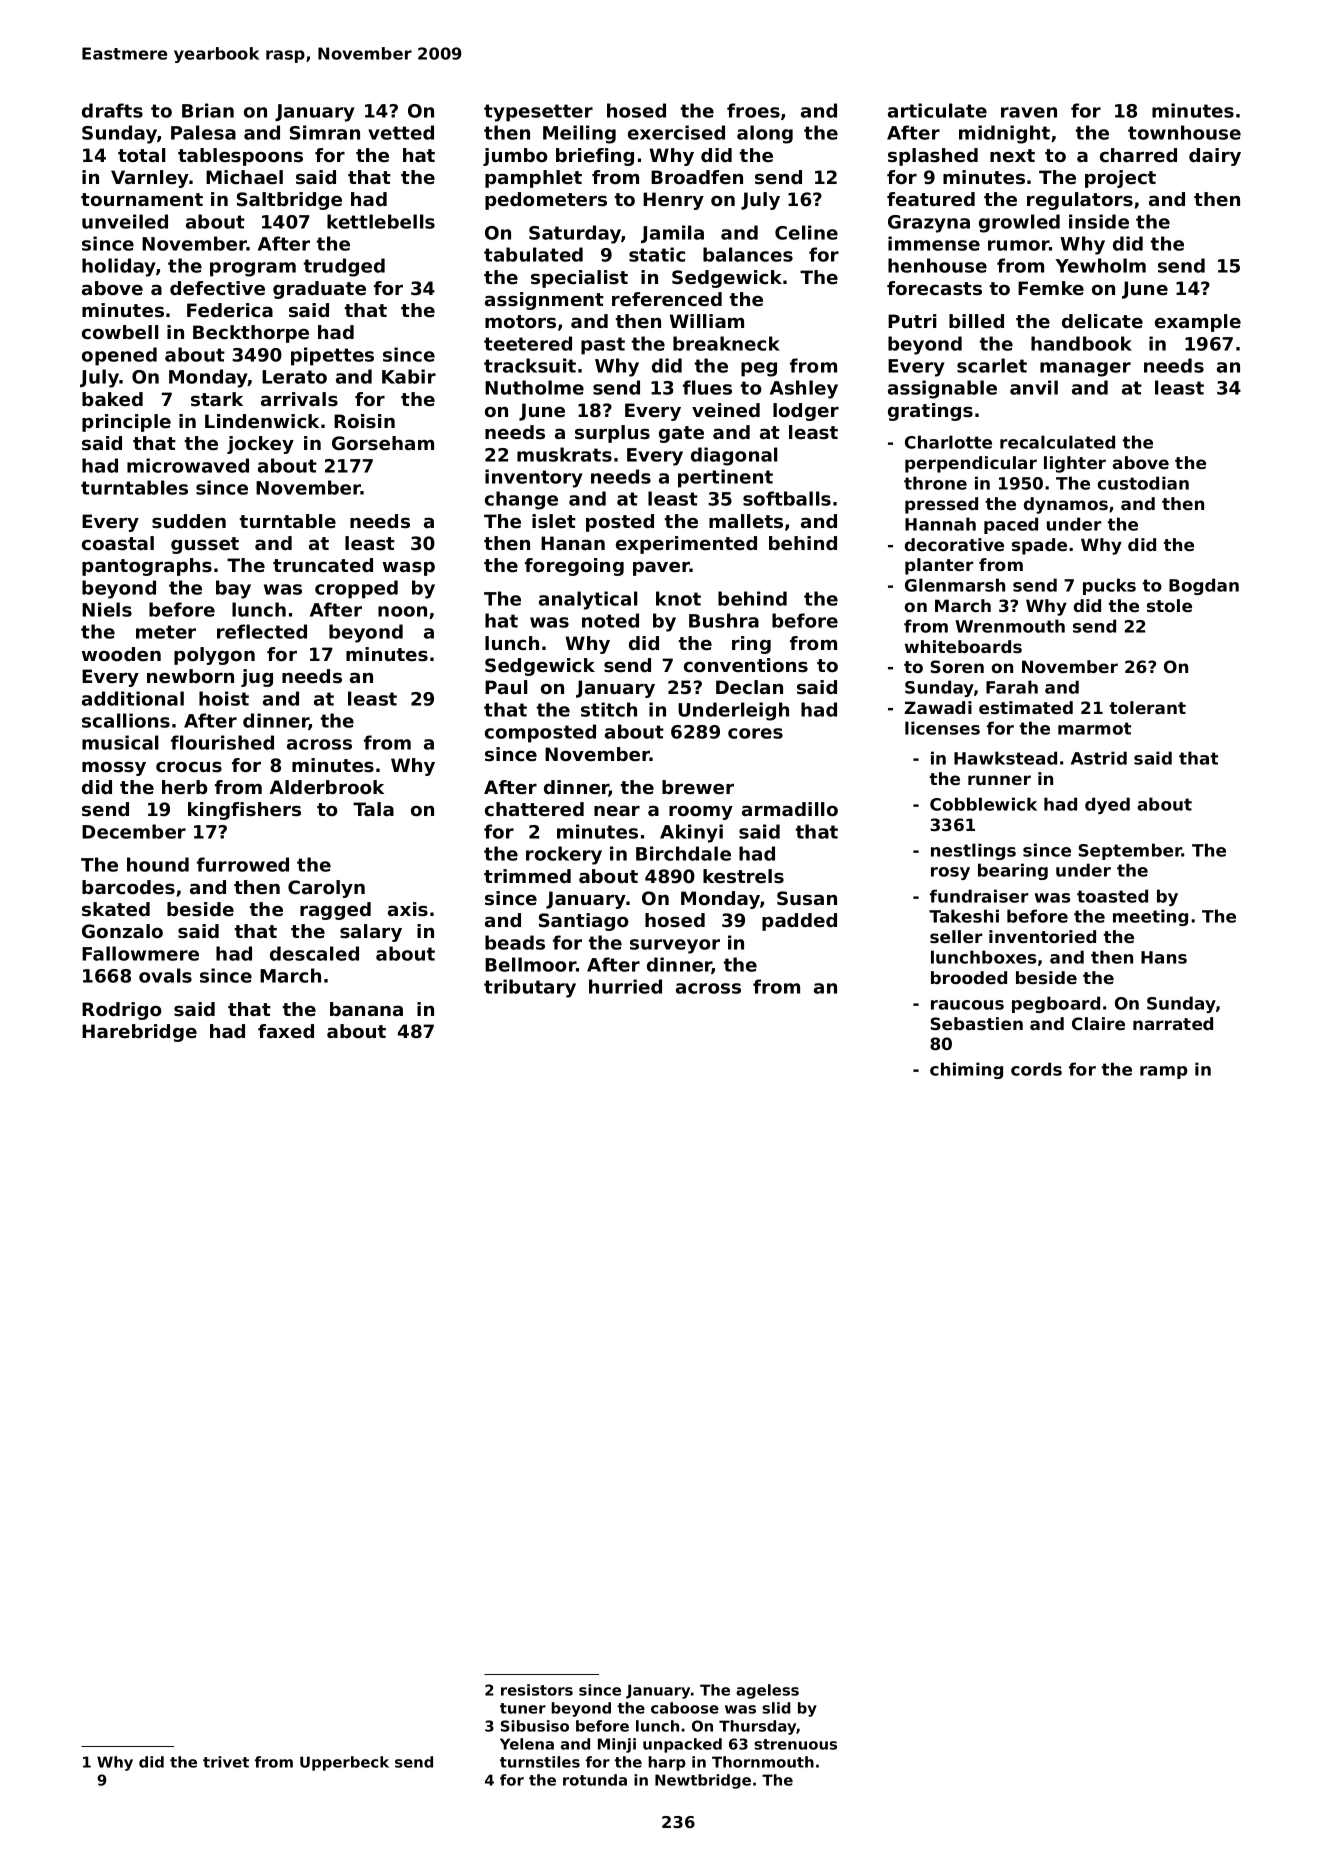 The width and height of the image is (1323, 1871). I want to click on Celine, so click(806, 232).
